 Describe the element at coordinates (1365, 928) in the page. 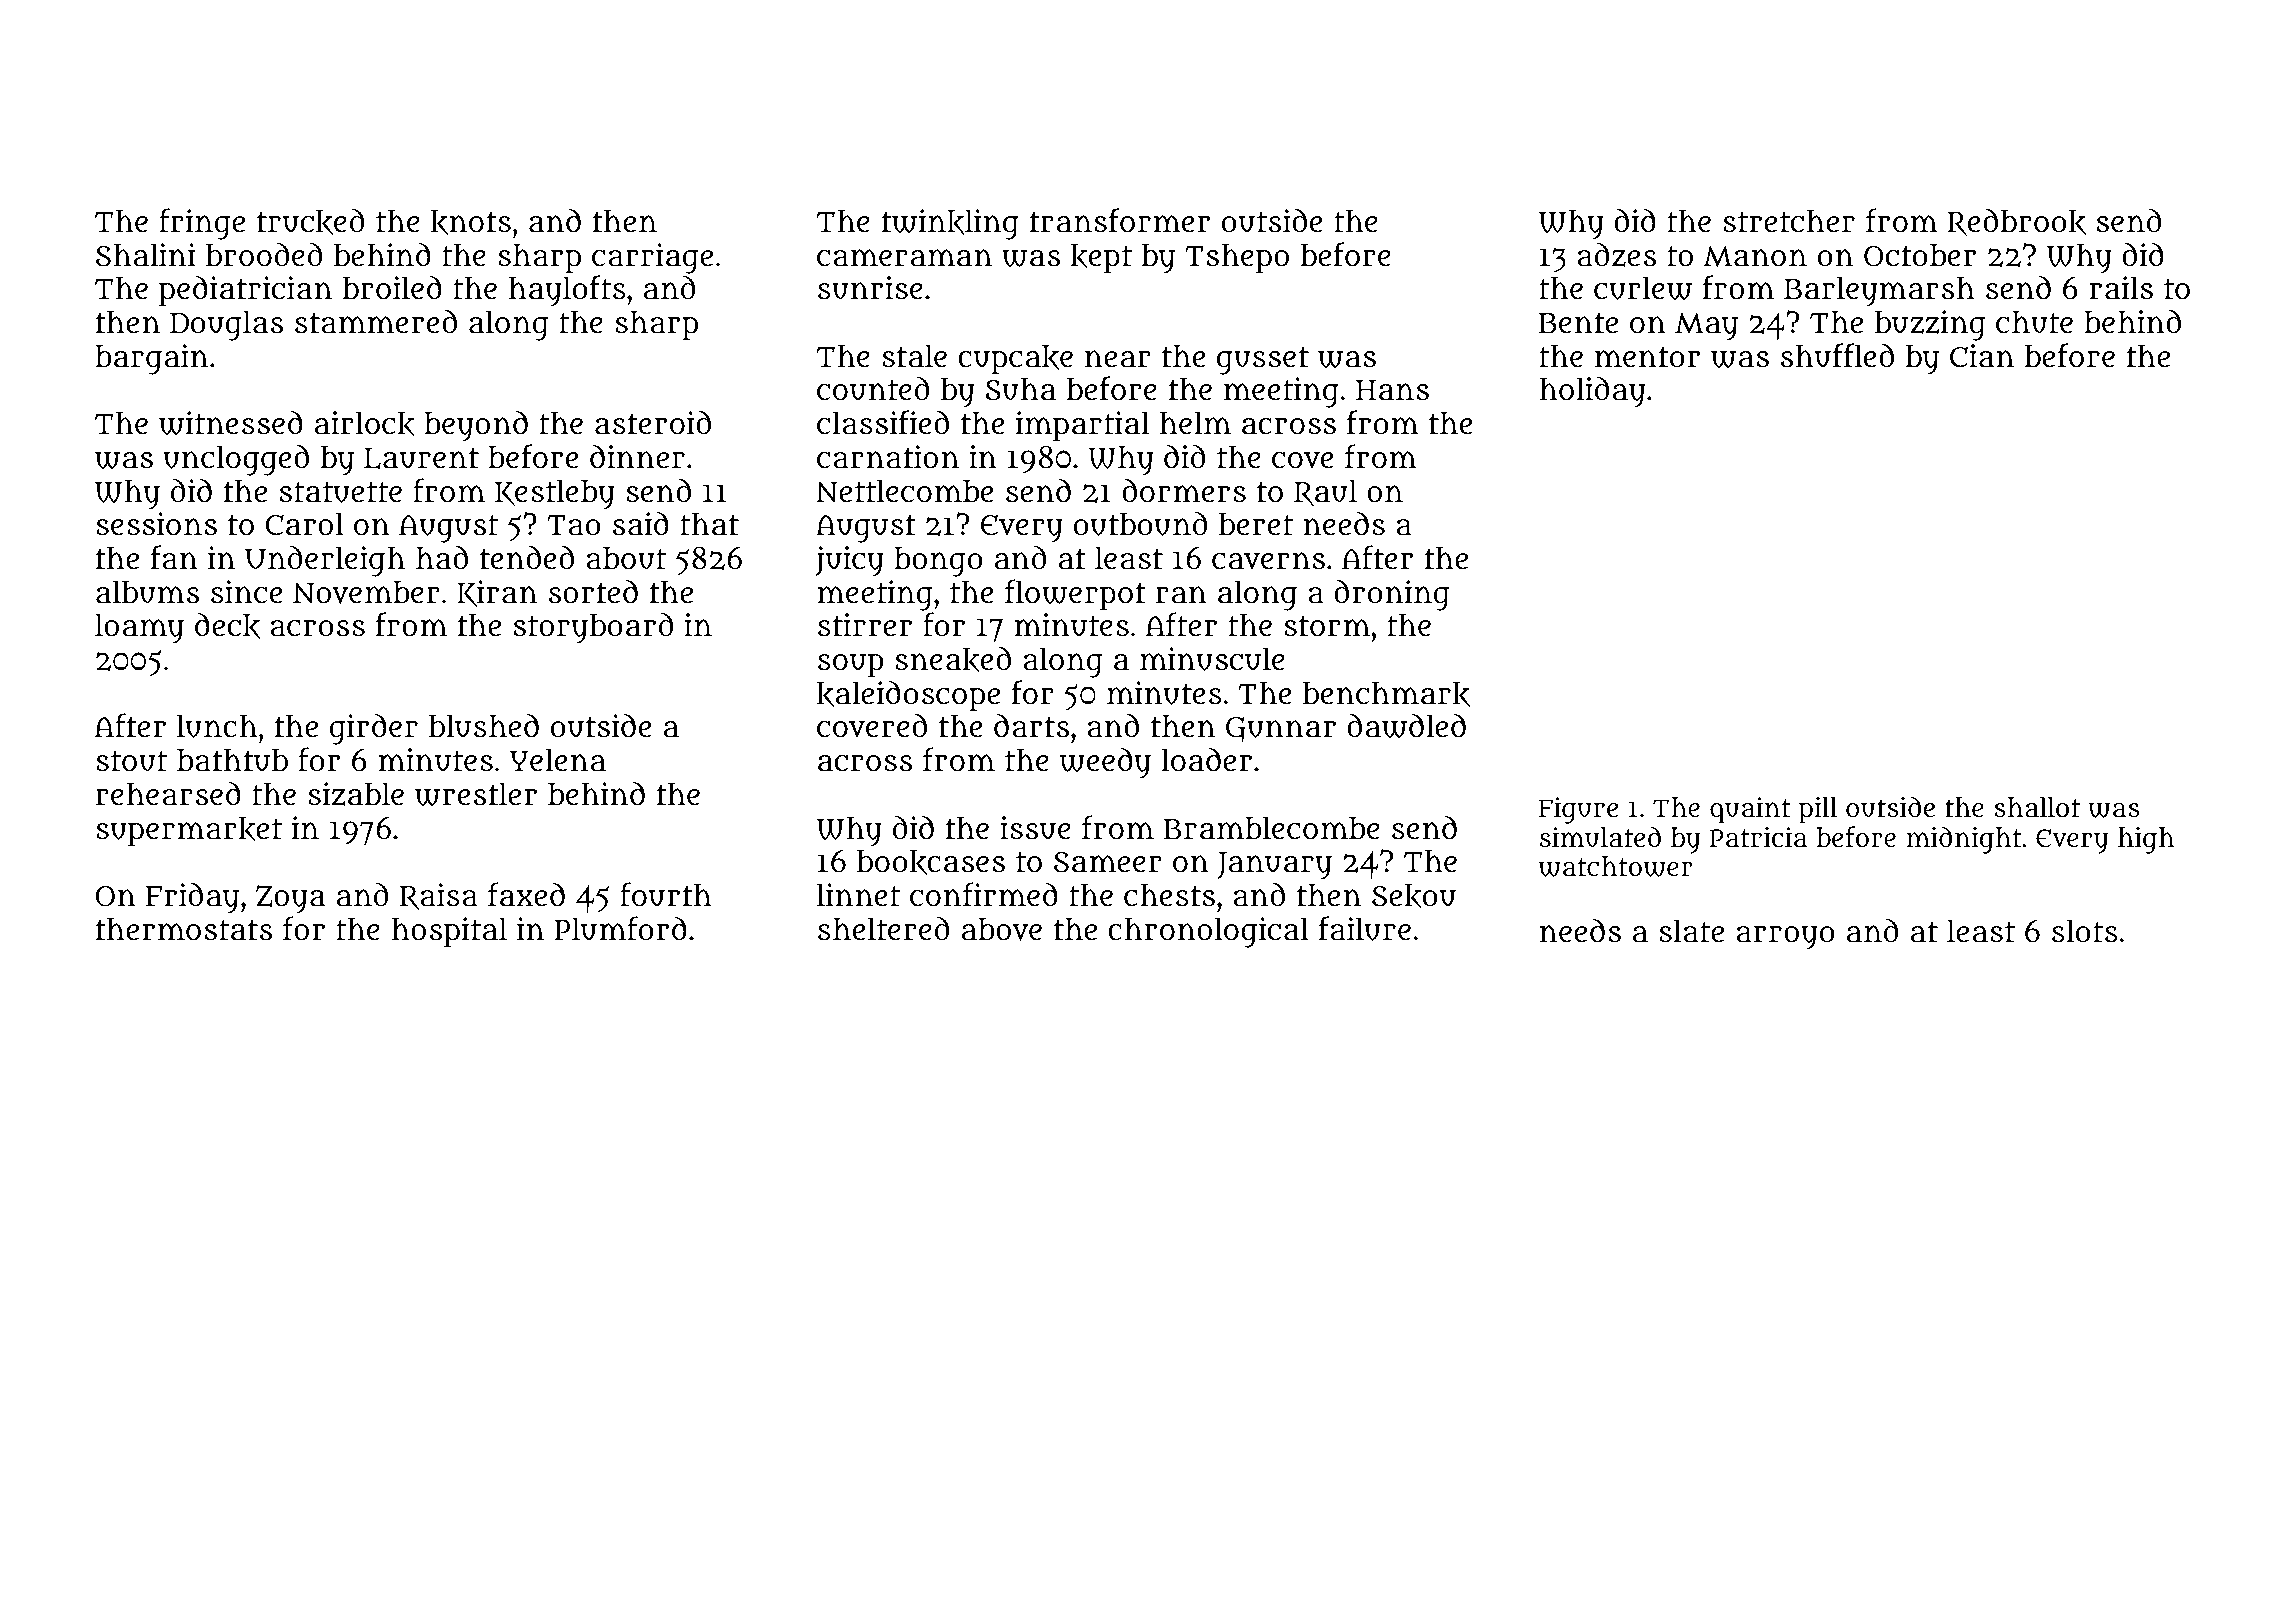

I see `failure` at that location.
